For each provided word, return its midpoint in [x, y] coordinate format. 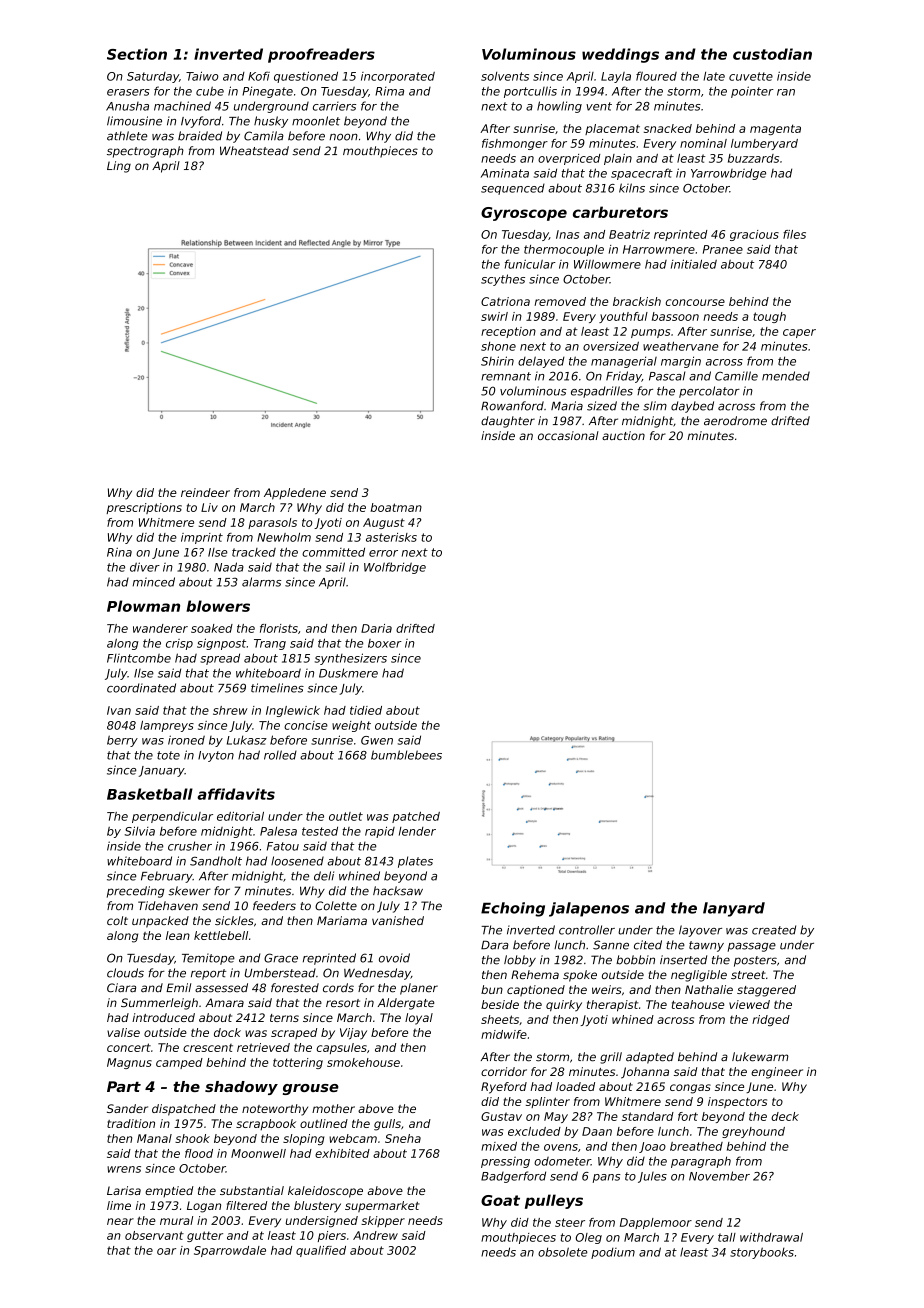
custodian [772, 54]
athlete [127, 136]
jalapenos [589, 909]
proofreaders [321, 55]
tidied [366, 710]
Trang [270, 644]
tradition [131, 1123]
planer [419, 989]
